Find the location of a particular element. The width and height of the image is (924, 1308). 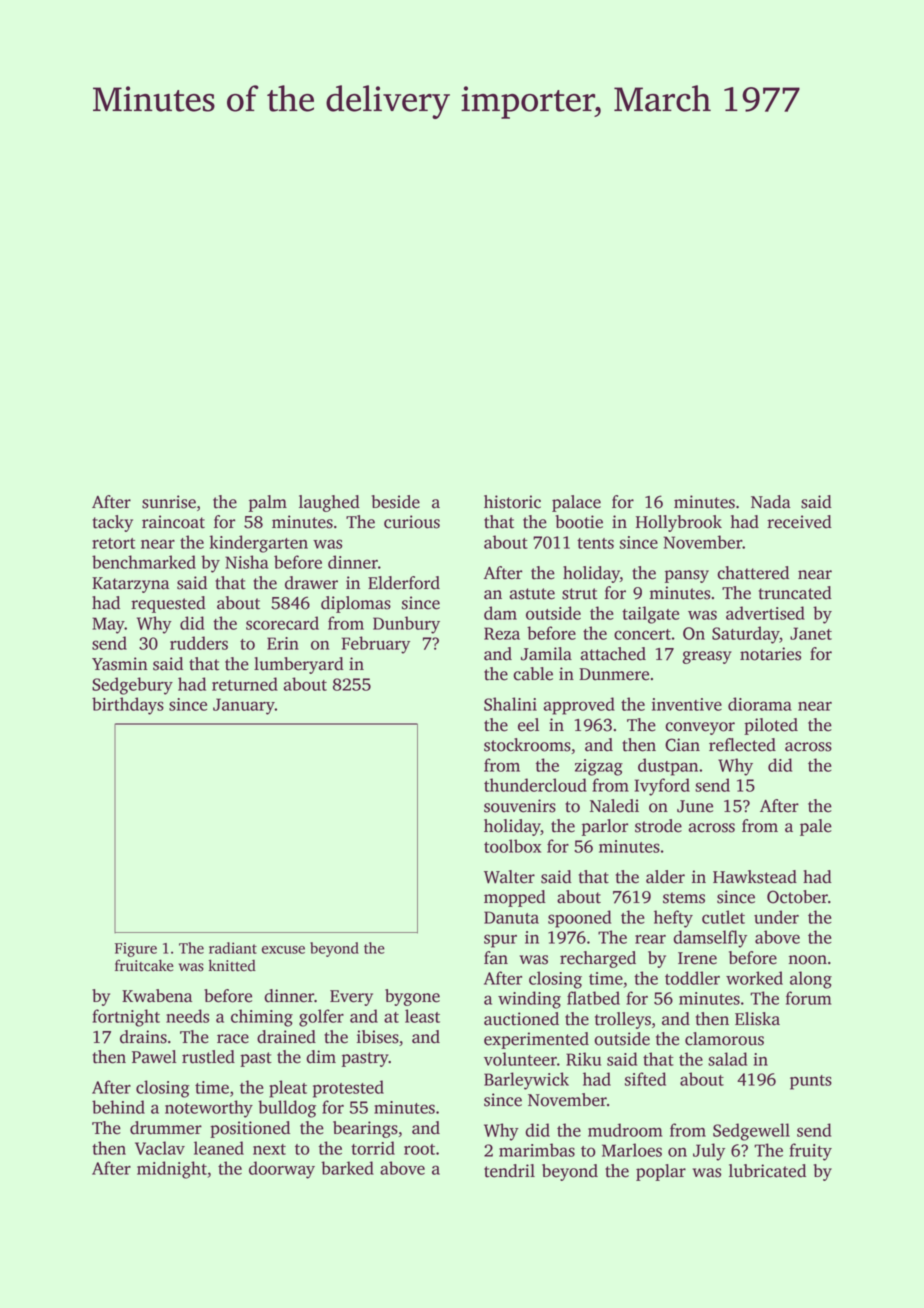

bygone is located at coordinates (412, 997).
